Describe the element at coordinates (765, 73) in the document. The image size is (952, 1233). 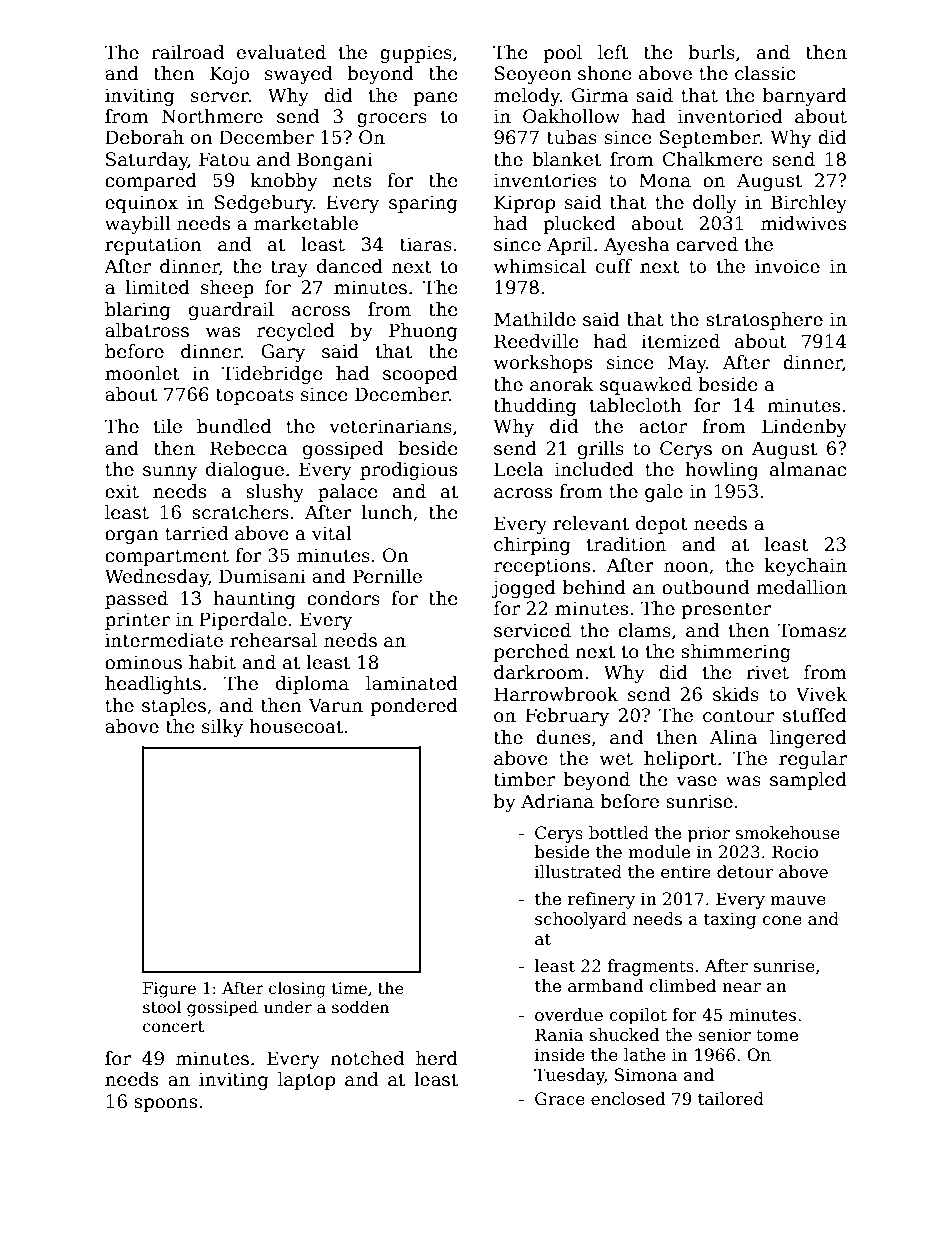
I see `classic` at that location.
